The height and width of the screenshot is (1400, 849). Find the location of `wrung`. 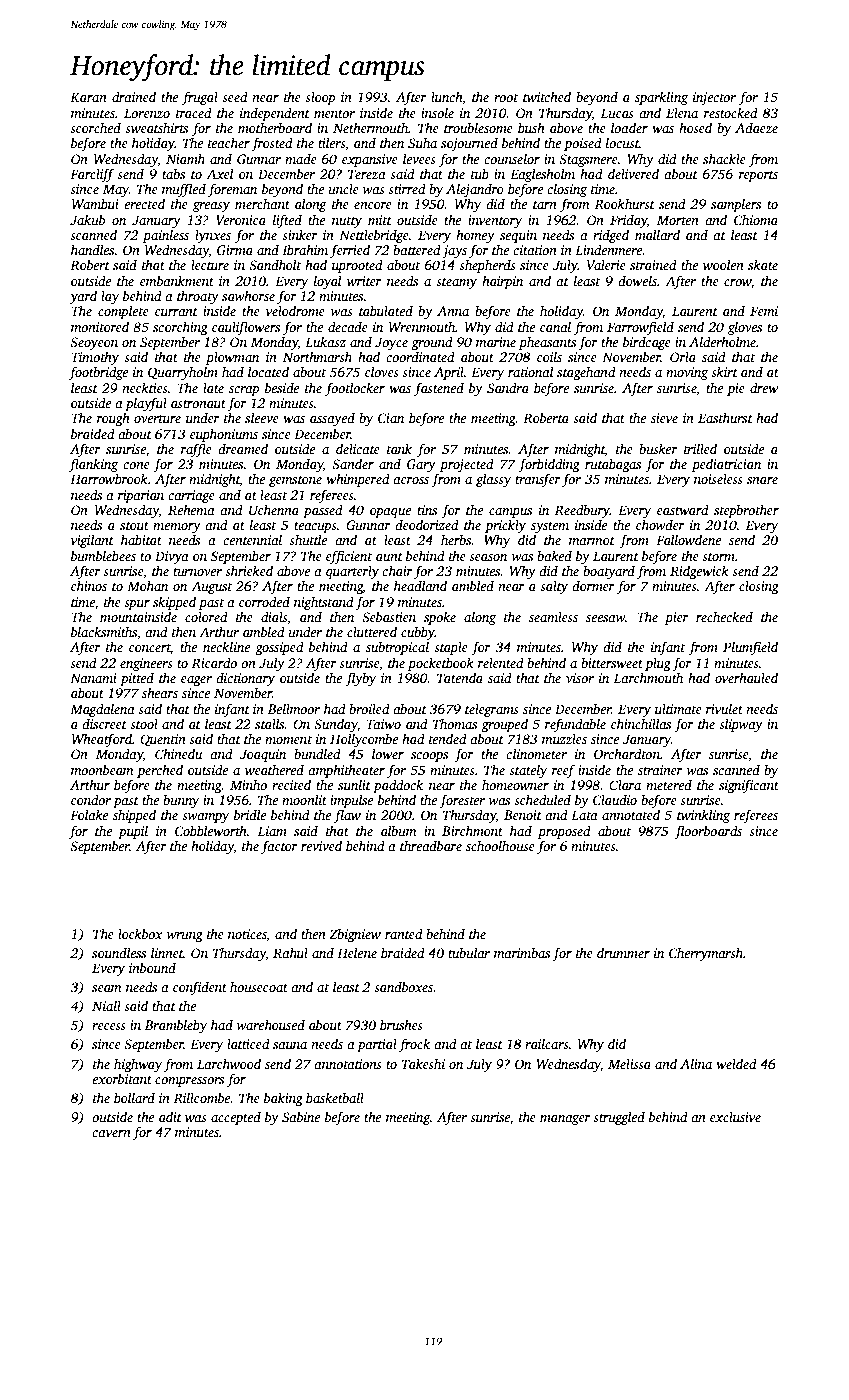

wrung is located at coordinates (185, 937).
